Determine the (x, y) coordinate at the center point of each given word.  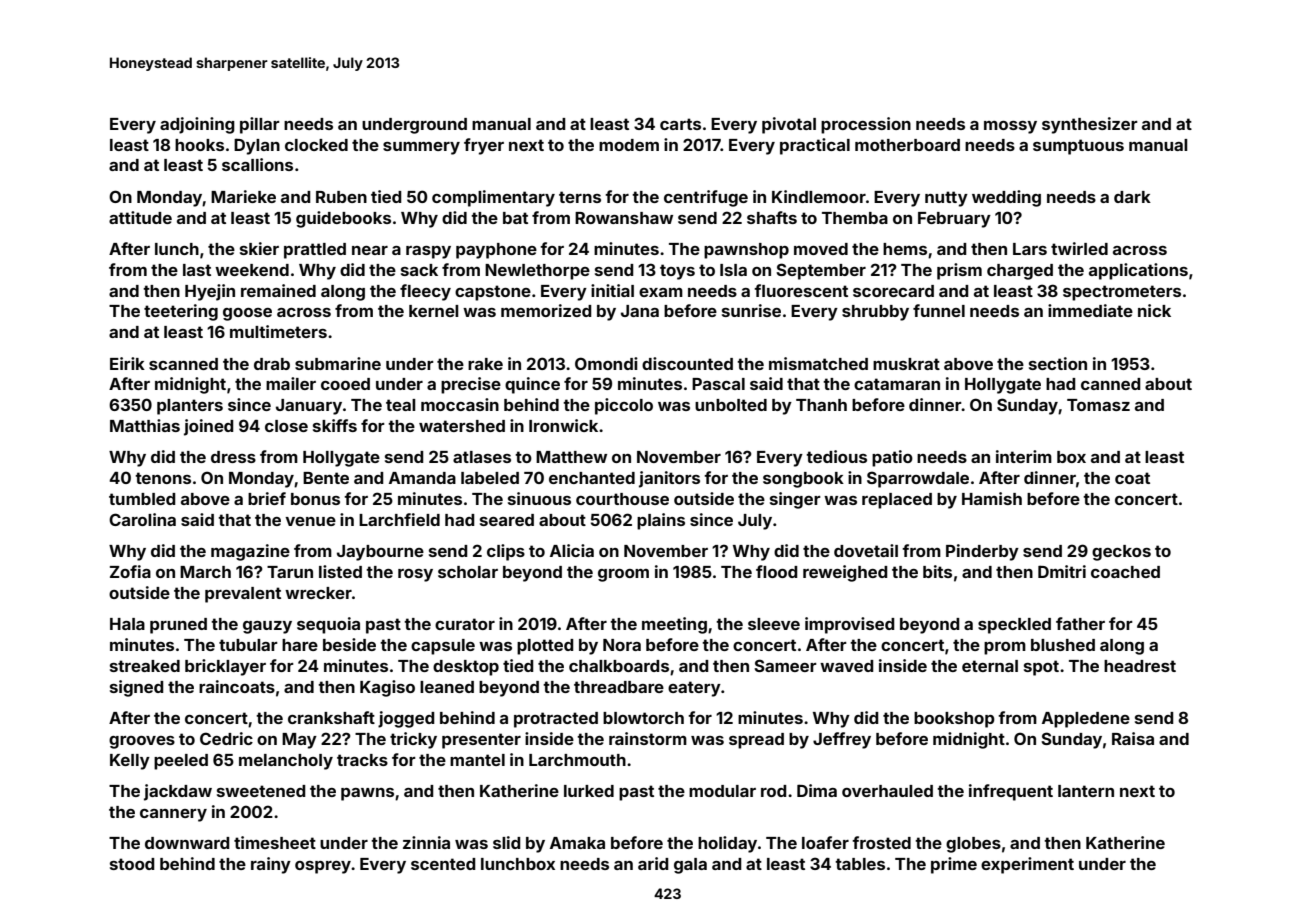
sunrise (751, 310)
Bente (326, 478)
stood (132, 864)
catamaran (897, 384)
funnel (939, 310)
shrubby (875, 313)
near (370, 250)
